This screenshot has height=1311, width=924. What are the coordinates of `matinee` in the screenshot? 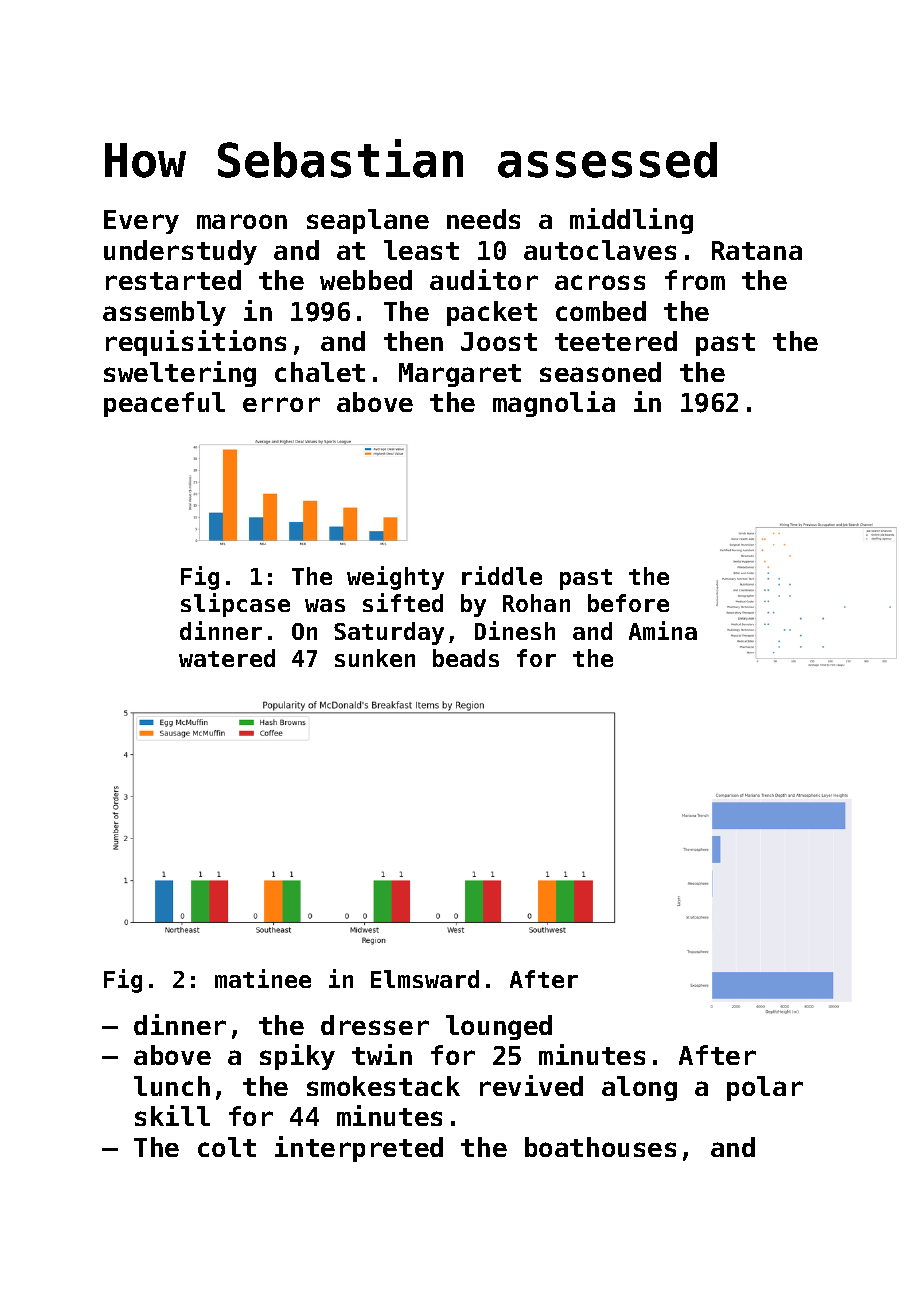 It's located at (263, 978).
